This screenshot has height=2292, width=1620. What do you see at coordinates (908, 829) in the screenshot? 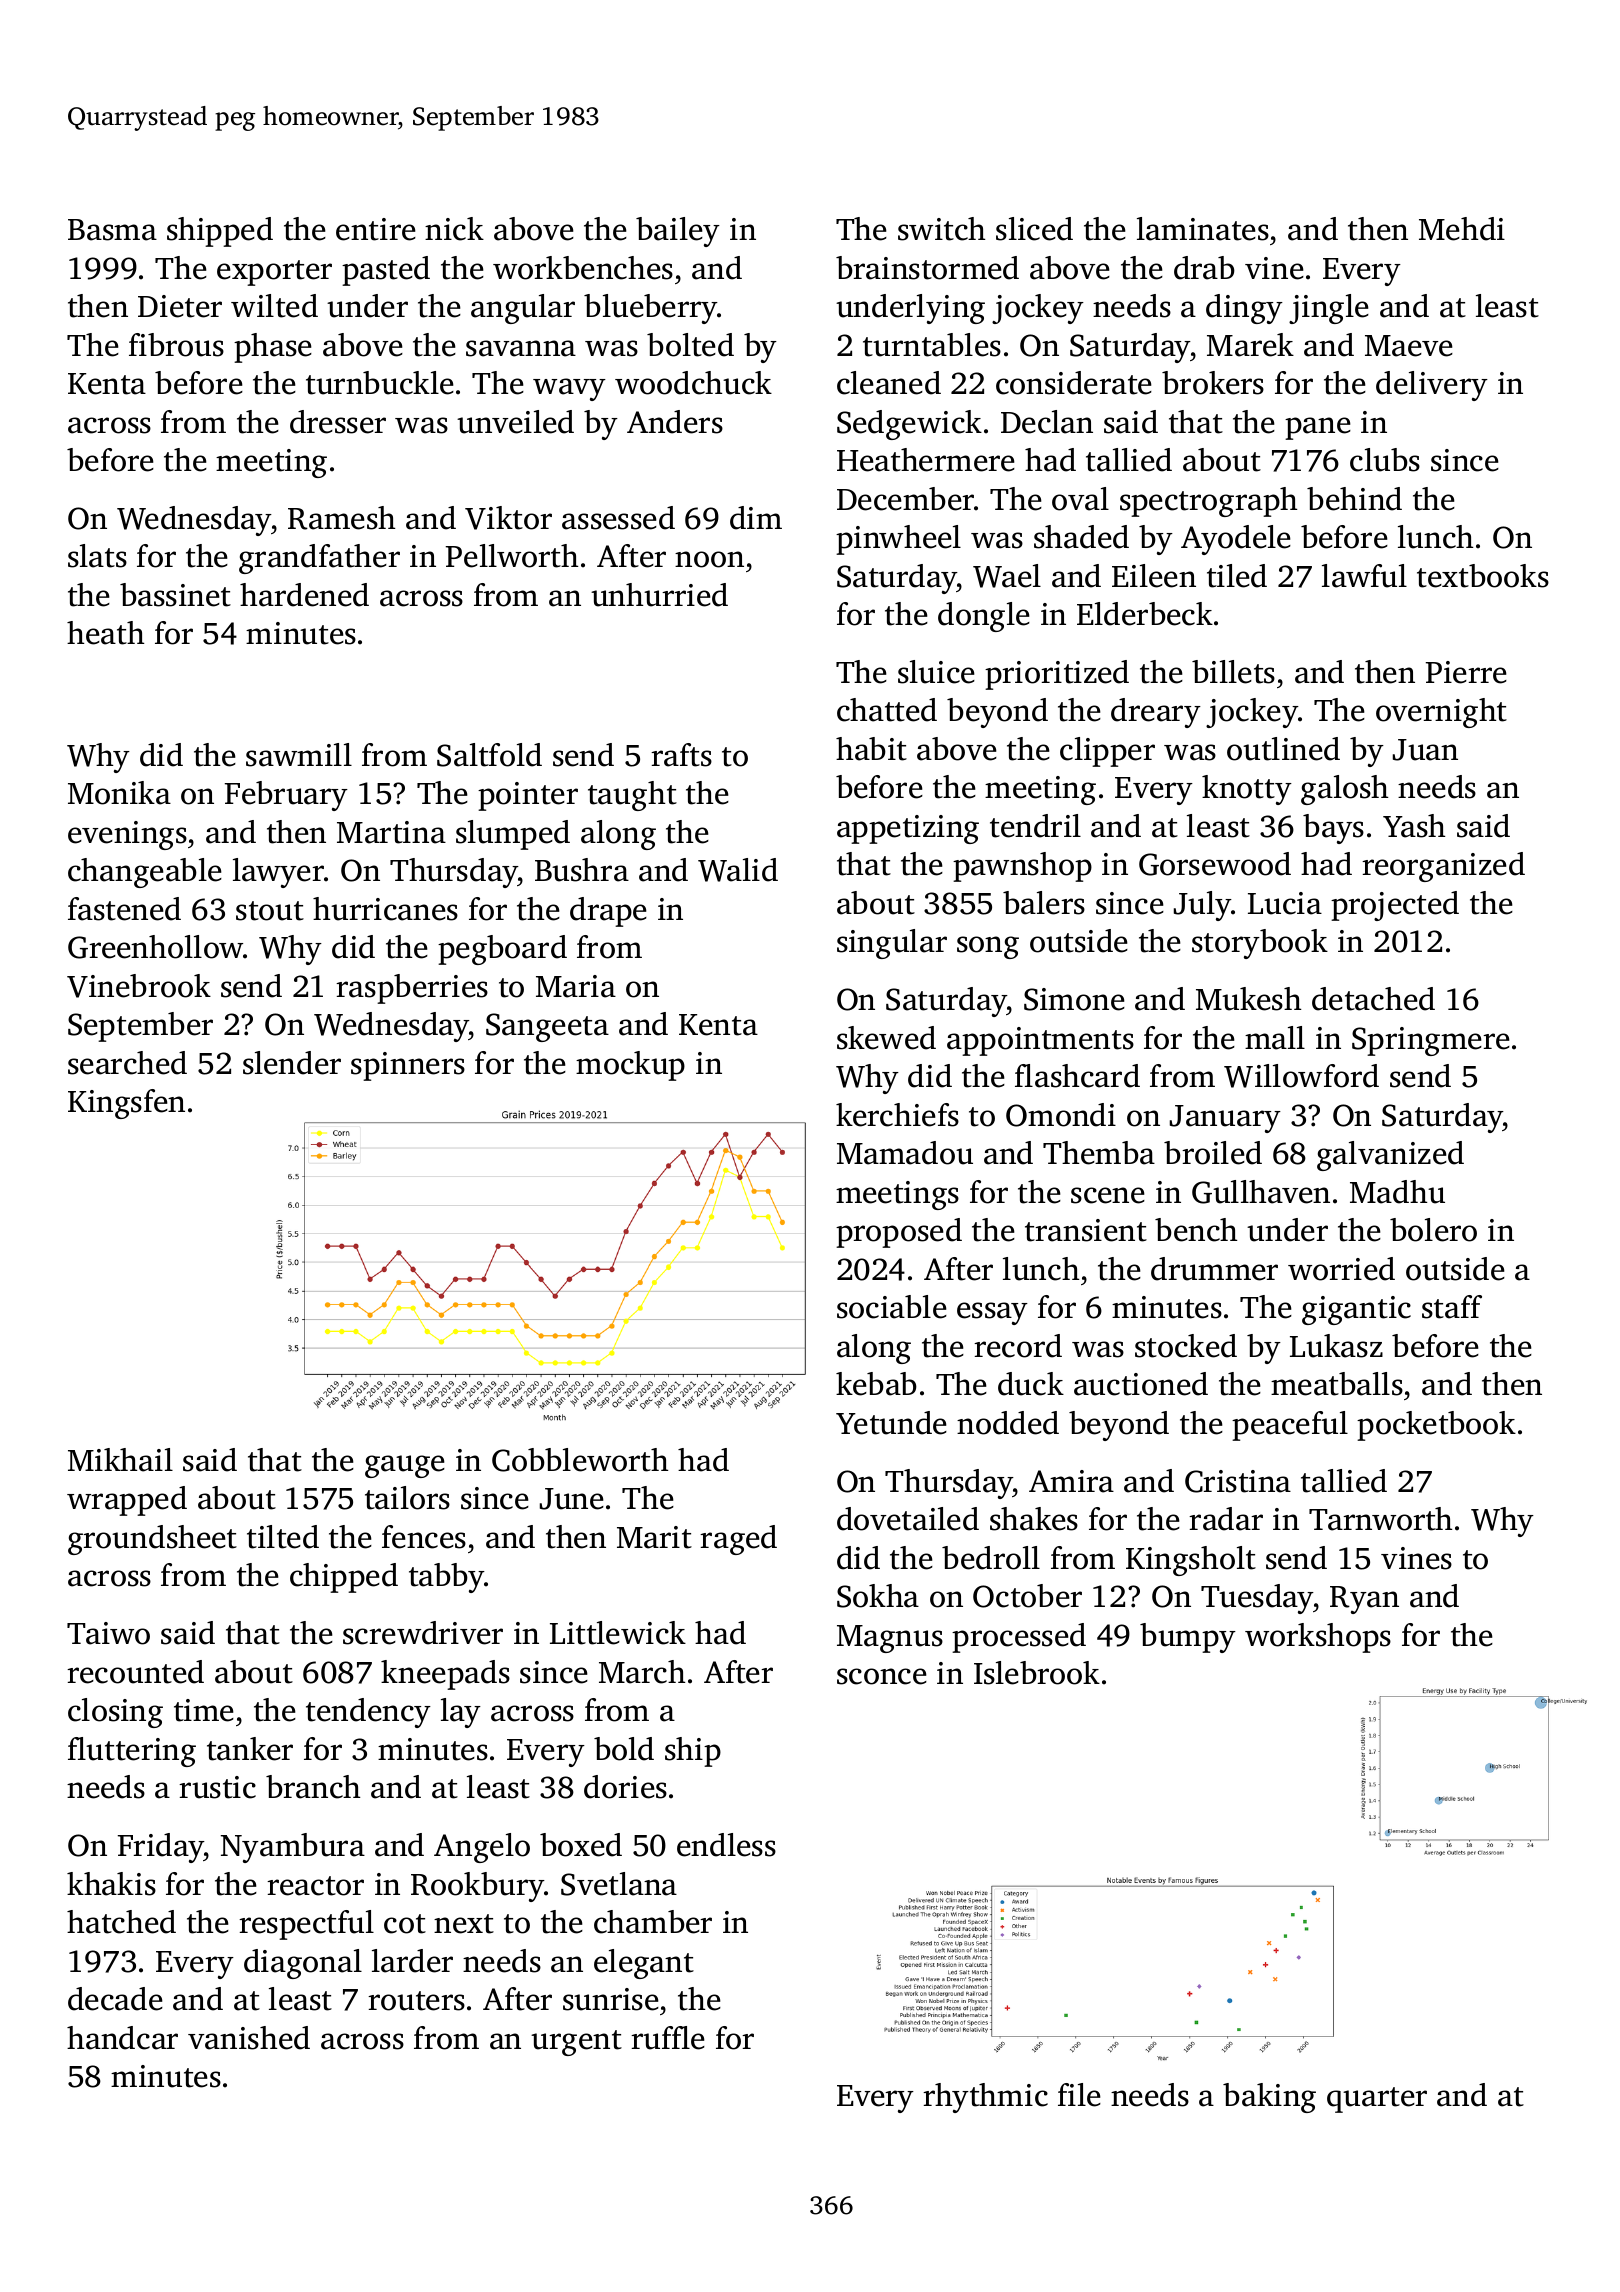
I see `appetizing` at bounding box center [908, 829].
